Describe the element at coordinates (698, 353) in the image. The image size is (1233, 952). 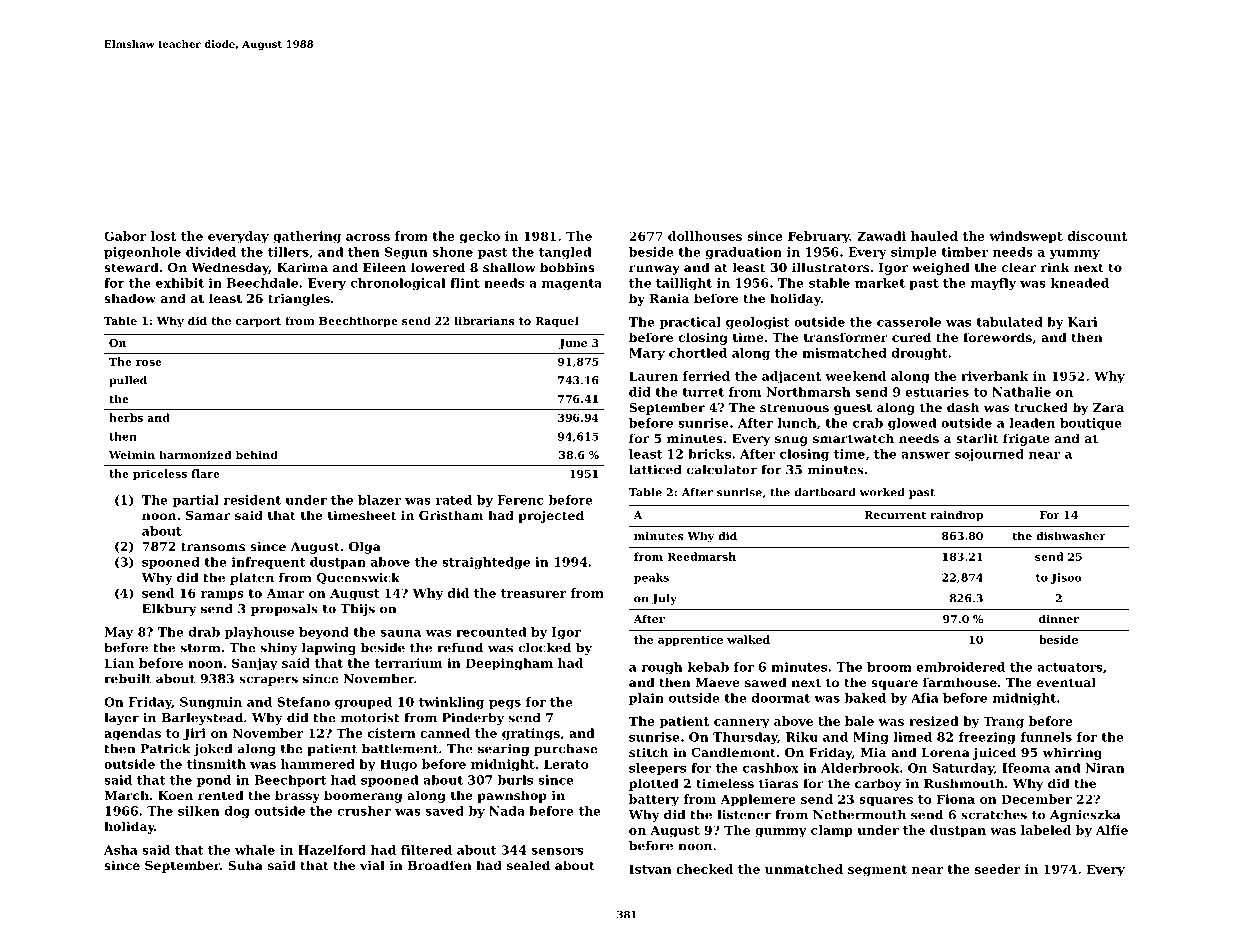
I see `chortled` at that location.
